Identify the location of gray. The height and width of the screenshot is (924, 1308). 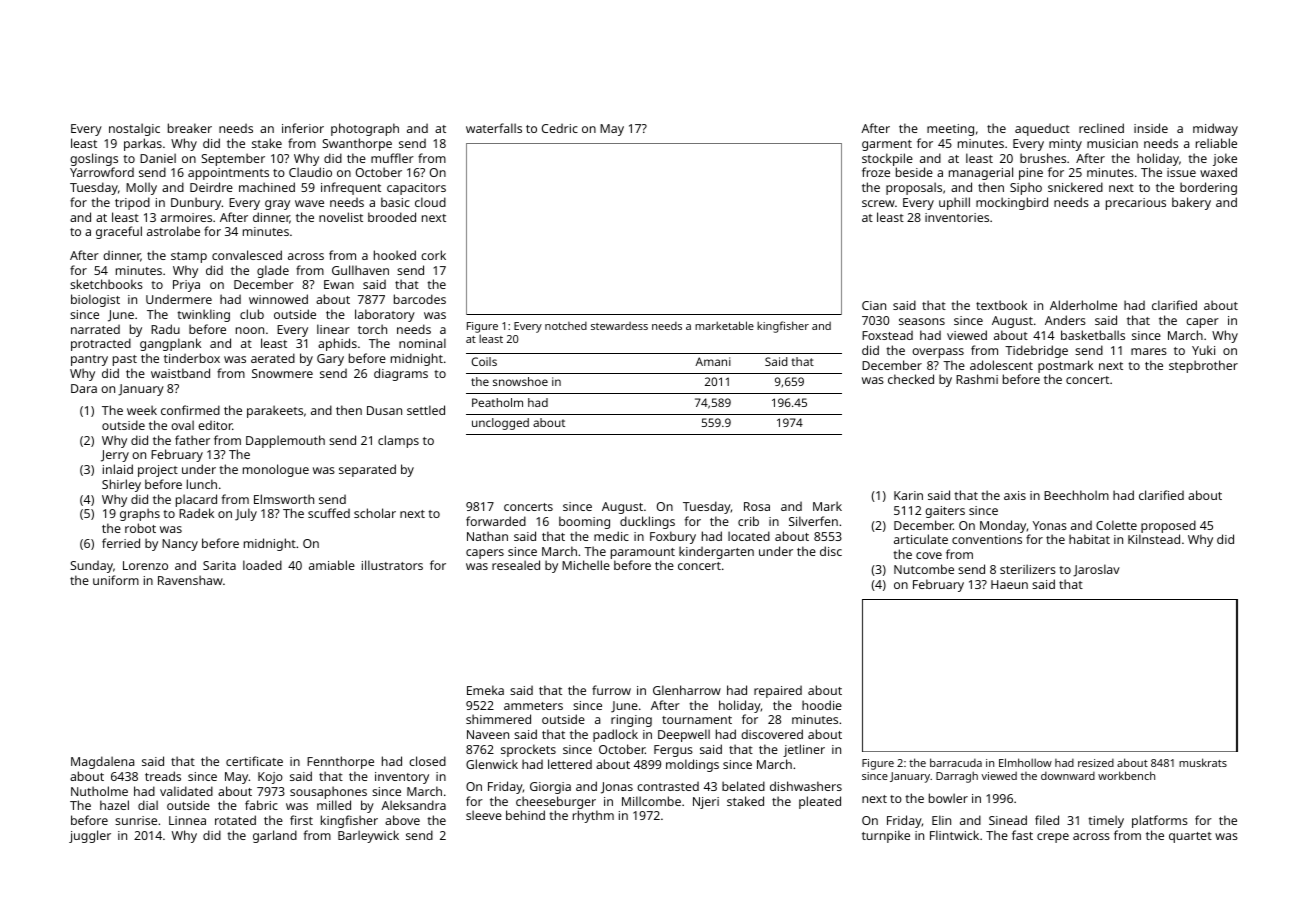
(277, 205).
